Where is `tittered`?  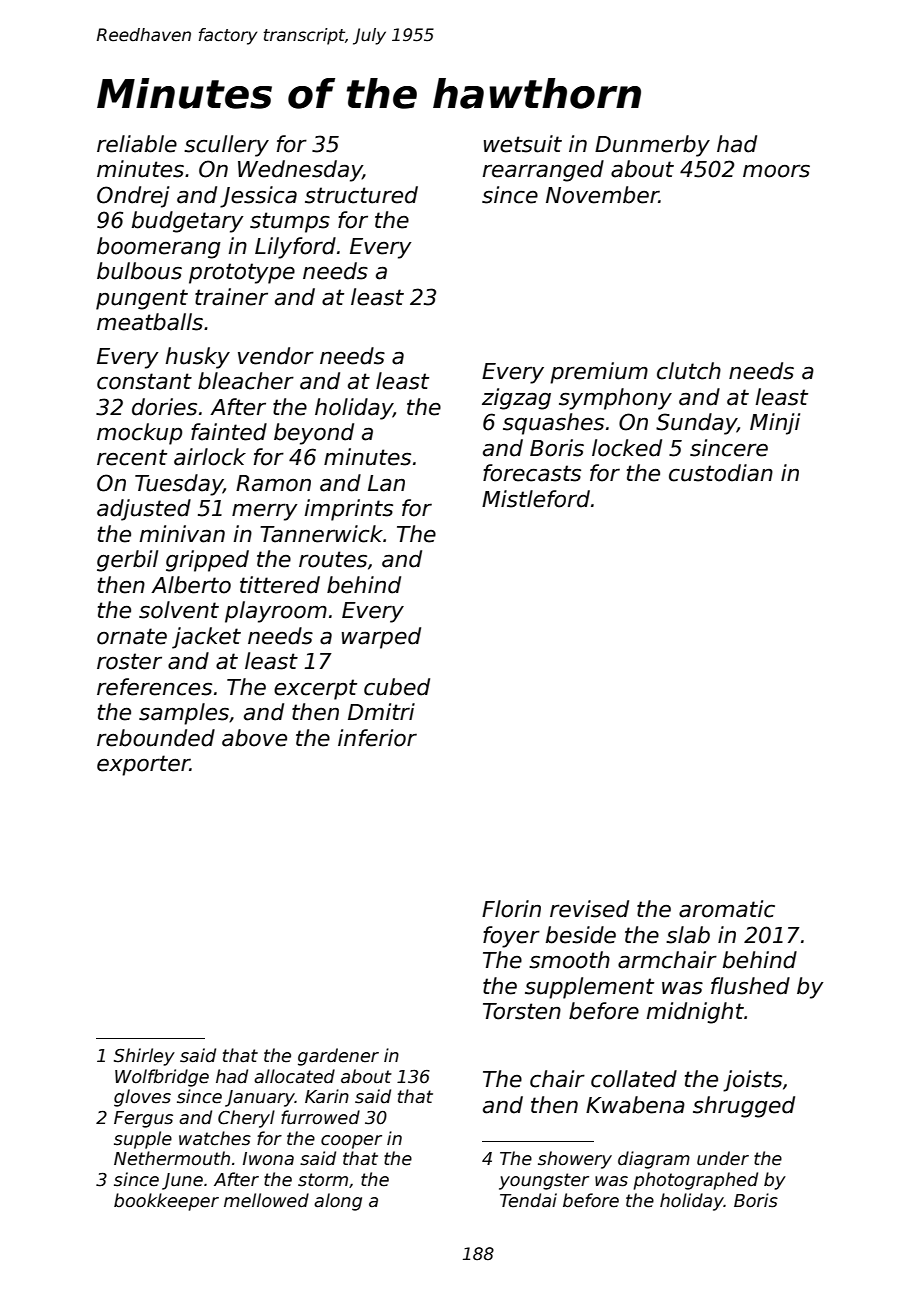
tittered is located at coordinates (280, 585).
